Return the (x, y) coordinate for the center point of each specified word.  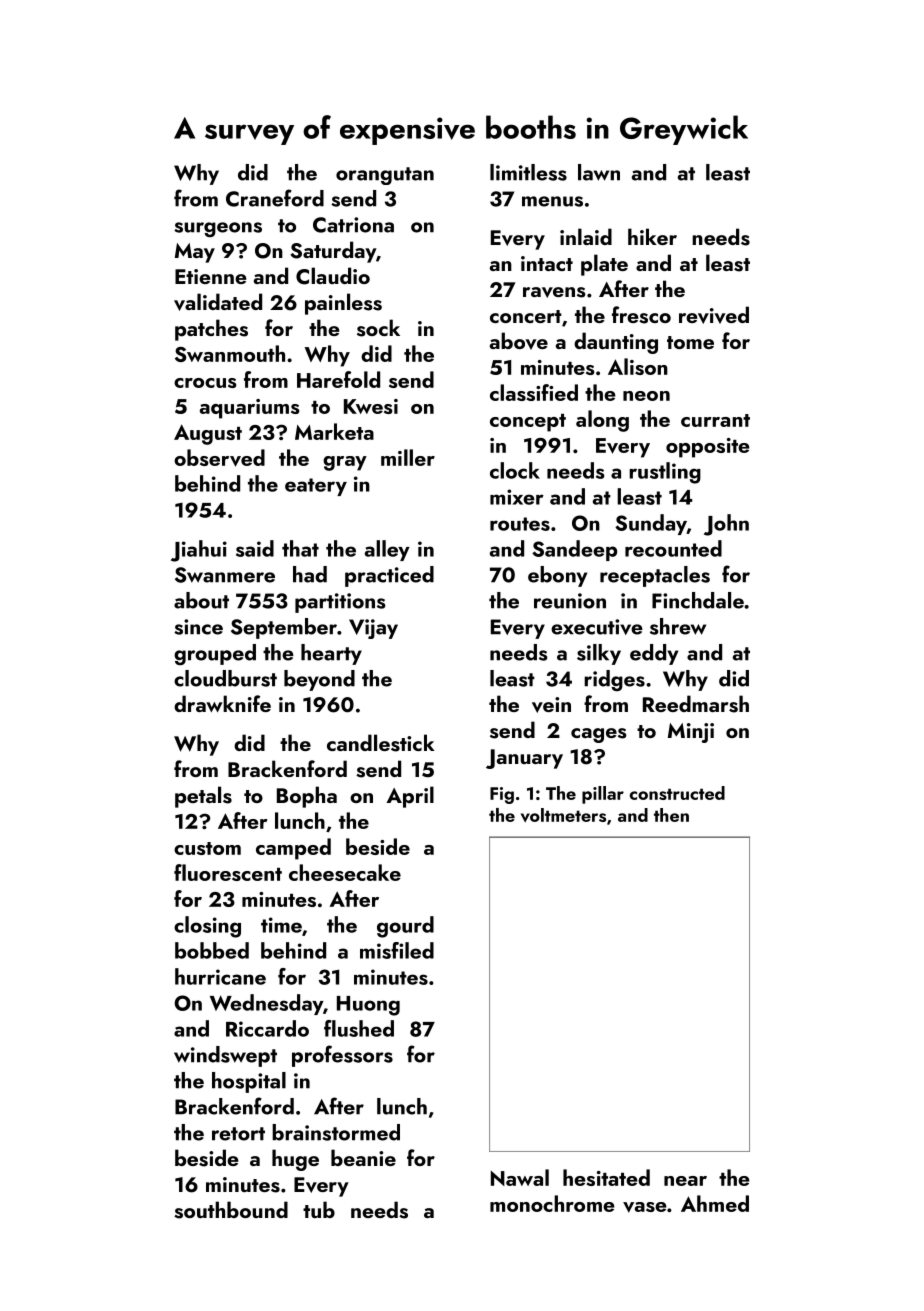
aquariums (249, 409)
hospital (249, 1082)
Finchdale (698, 600)
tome (690, 342)
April (410, 797)
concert (526, 316)
